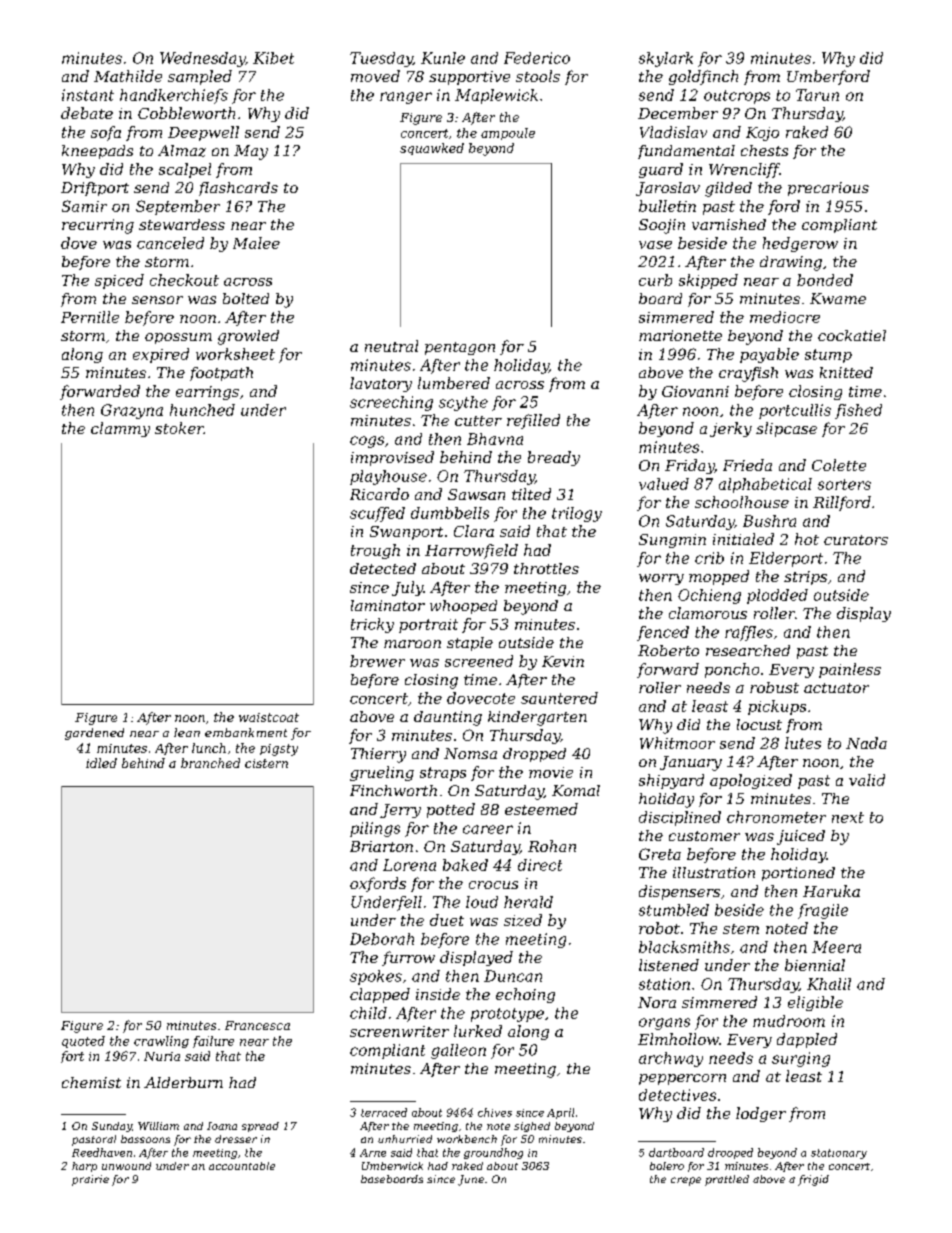  What do you see at coordinates (242, 1166) in the page?
I see `accountable` at bounding box center [242, 1166].
